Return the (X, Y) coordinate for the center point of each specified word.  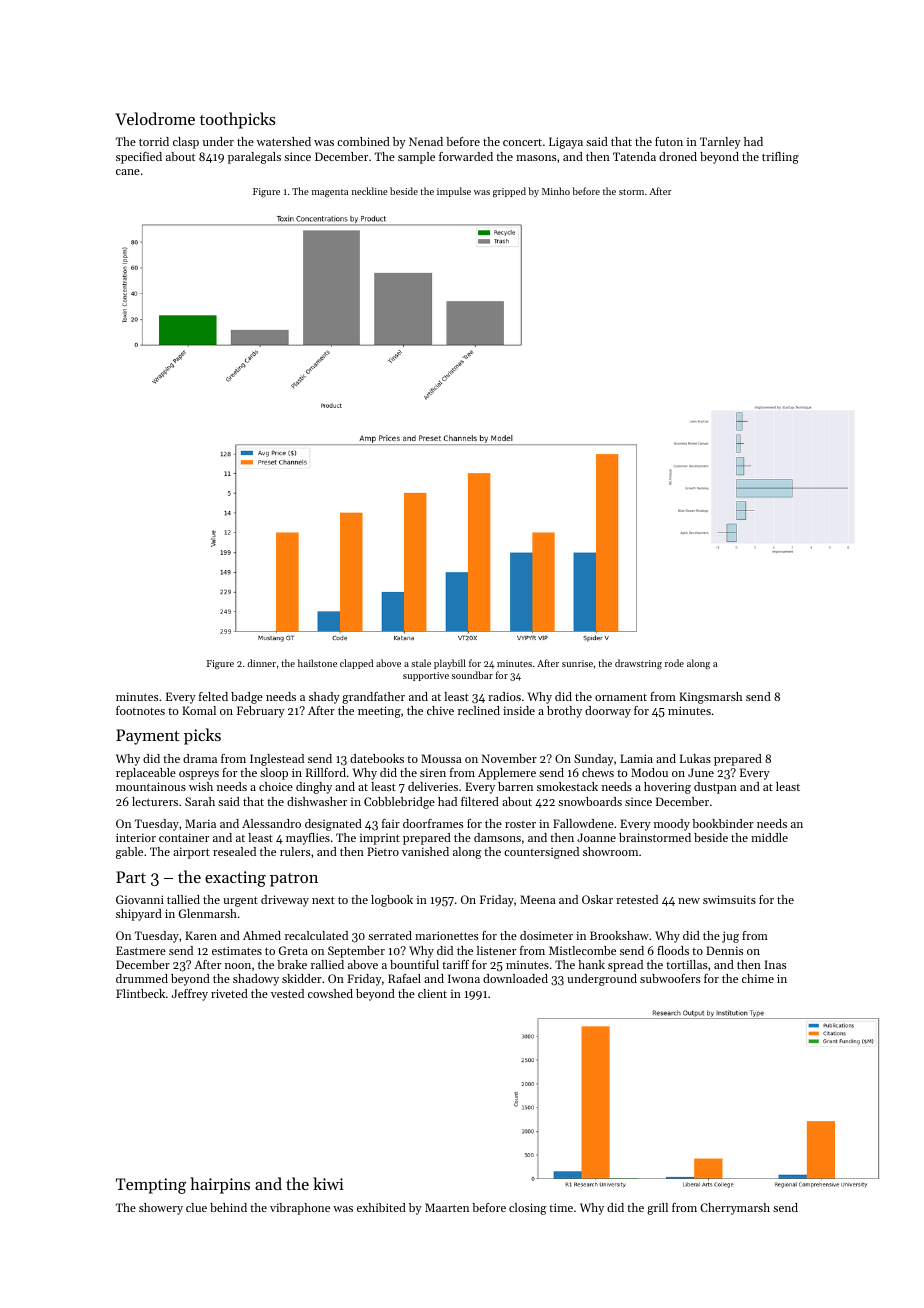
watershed (284, 141)
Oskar (597, 899)
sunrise (577, 663)
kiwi (328, 1183)
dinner (262, 663)
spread (625, 966)
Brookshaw (619, 935)
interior (136, 837)
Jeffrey (190, 995)
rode (674, 663)
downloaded (515, 978)
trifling (780, 158)
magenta (330, 193)
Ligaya (566, 143)
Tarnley (720, 143)
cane (128, 172)
